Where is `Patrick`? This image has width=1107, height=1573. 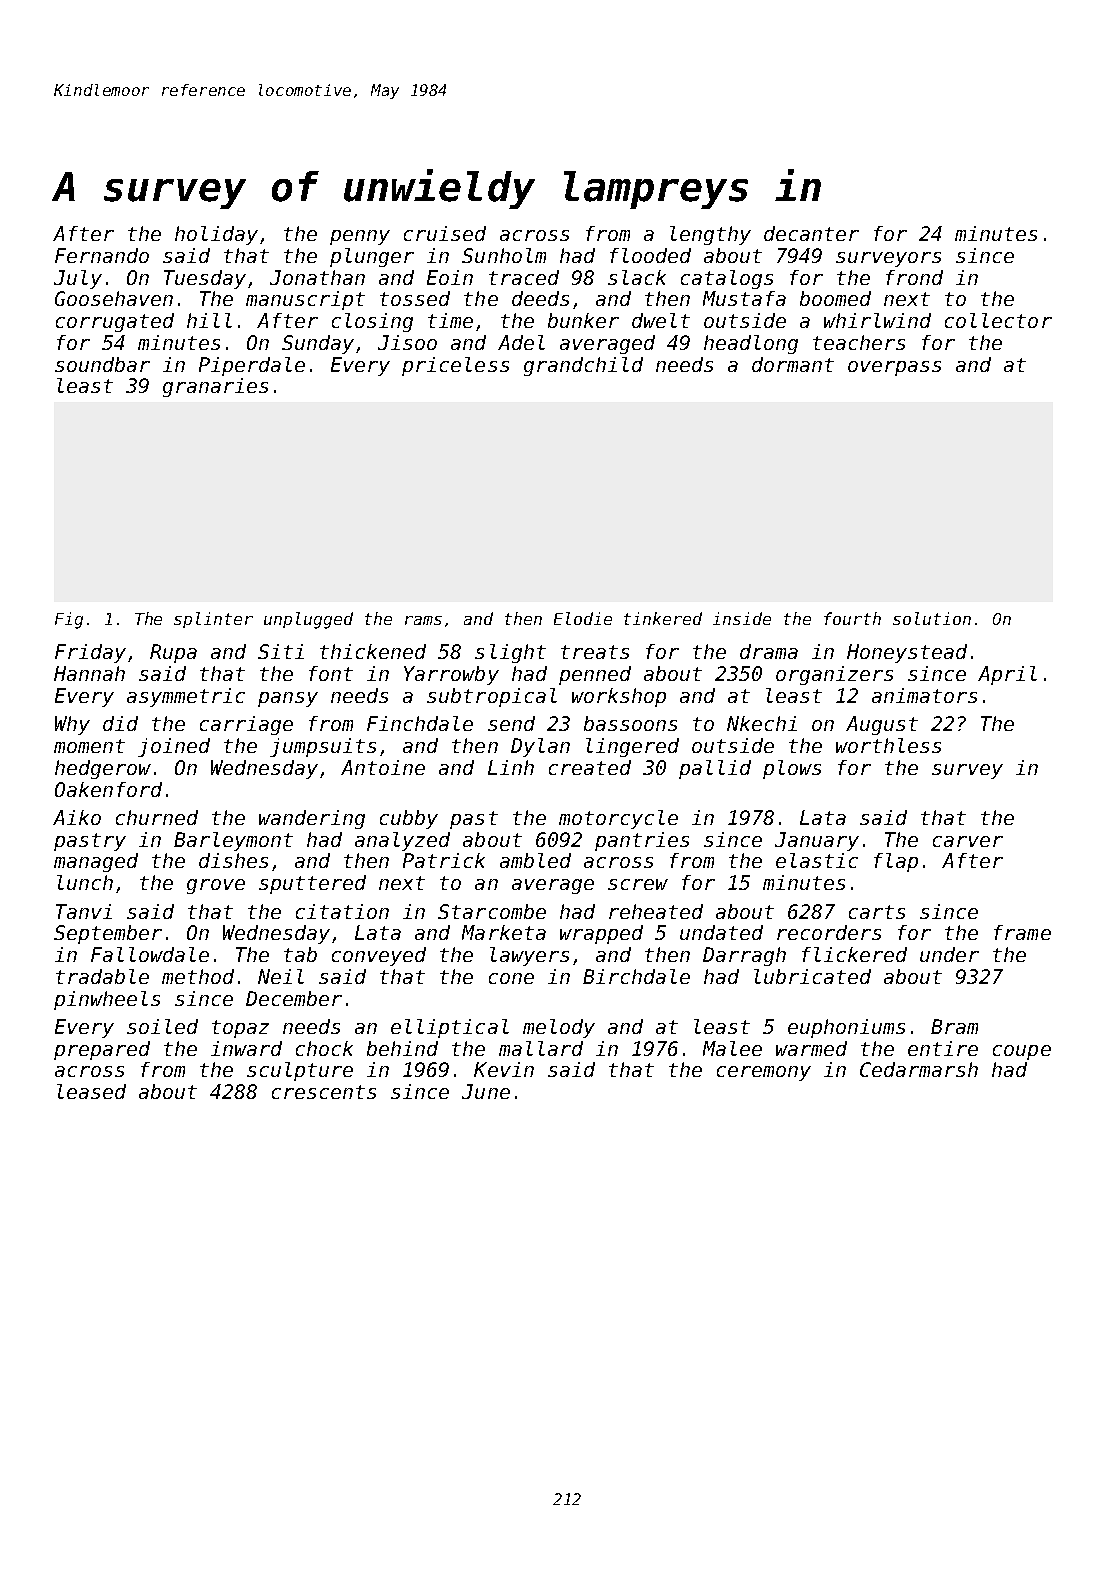
Patrick is located at coordinates (444, 860).
